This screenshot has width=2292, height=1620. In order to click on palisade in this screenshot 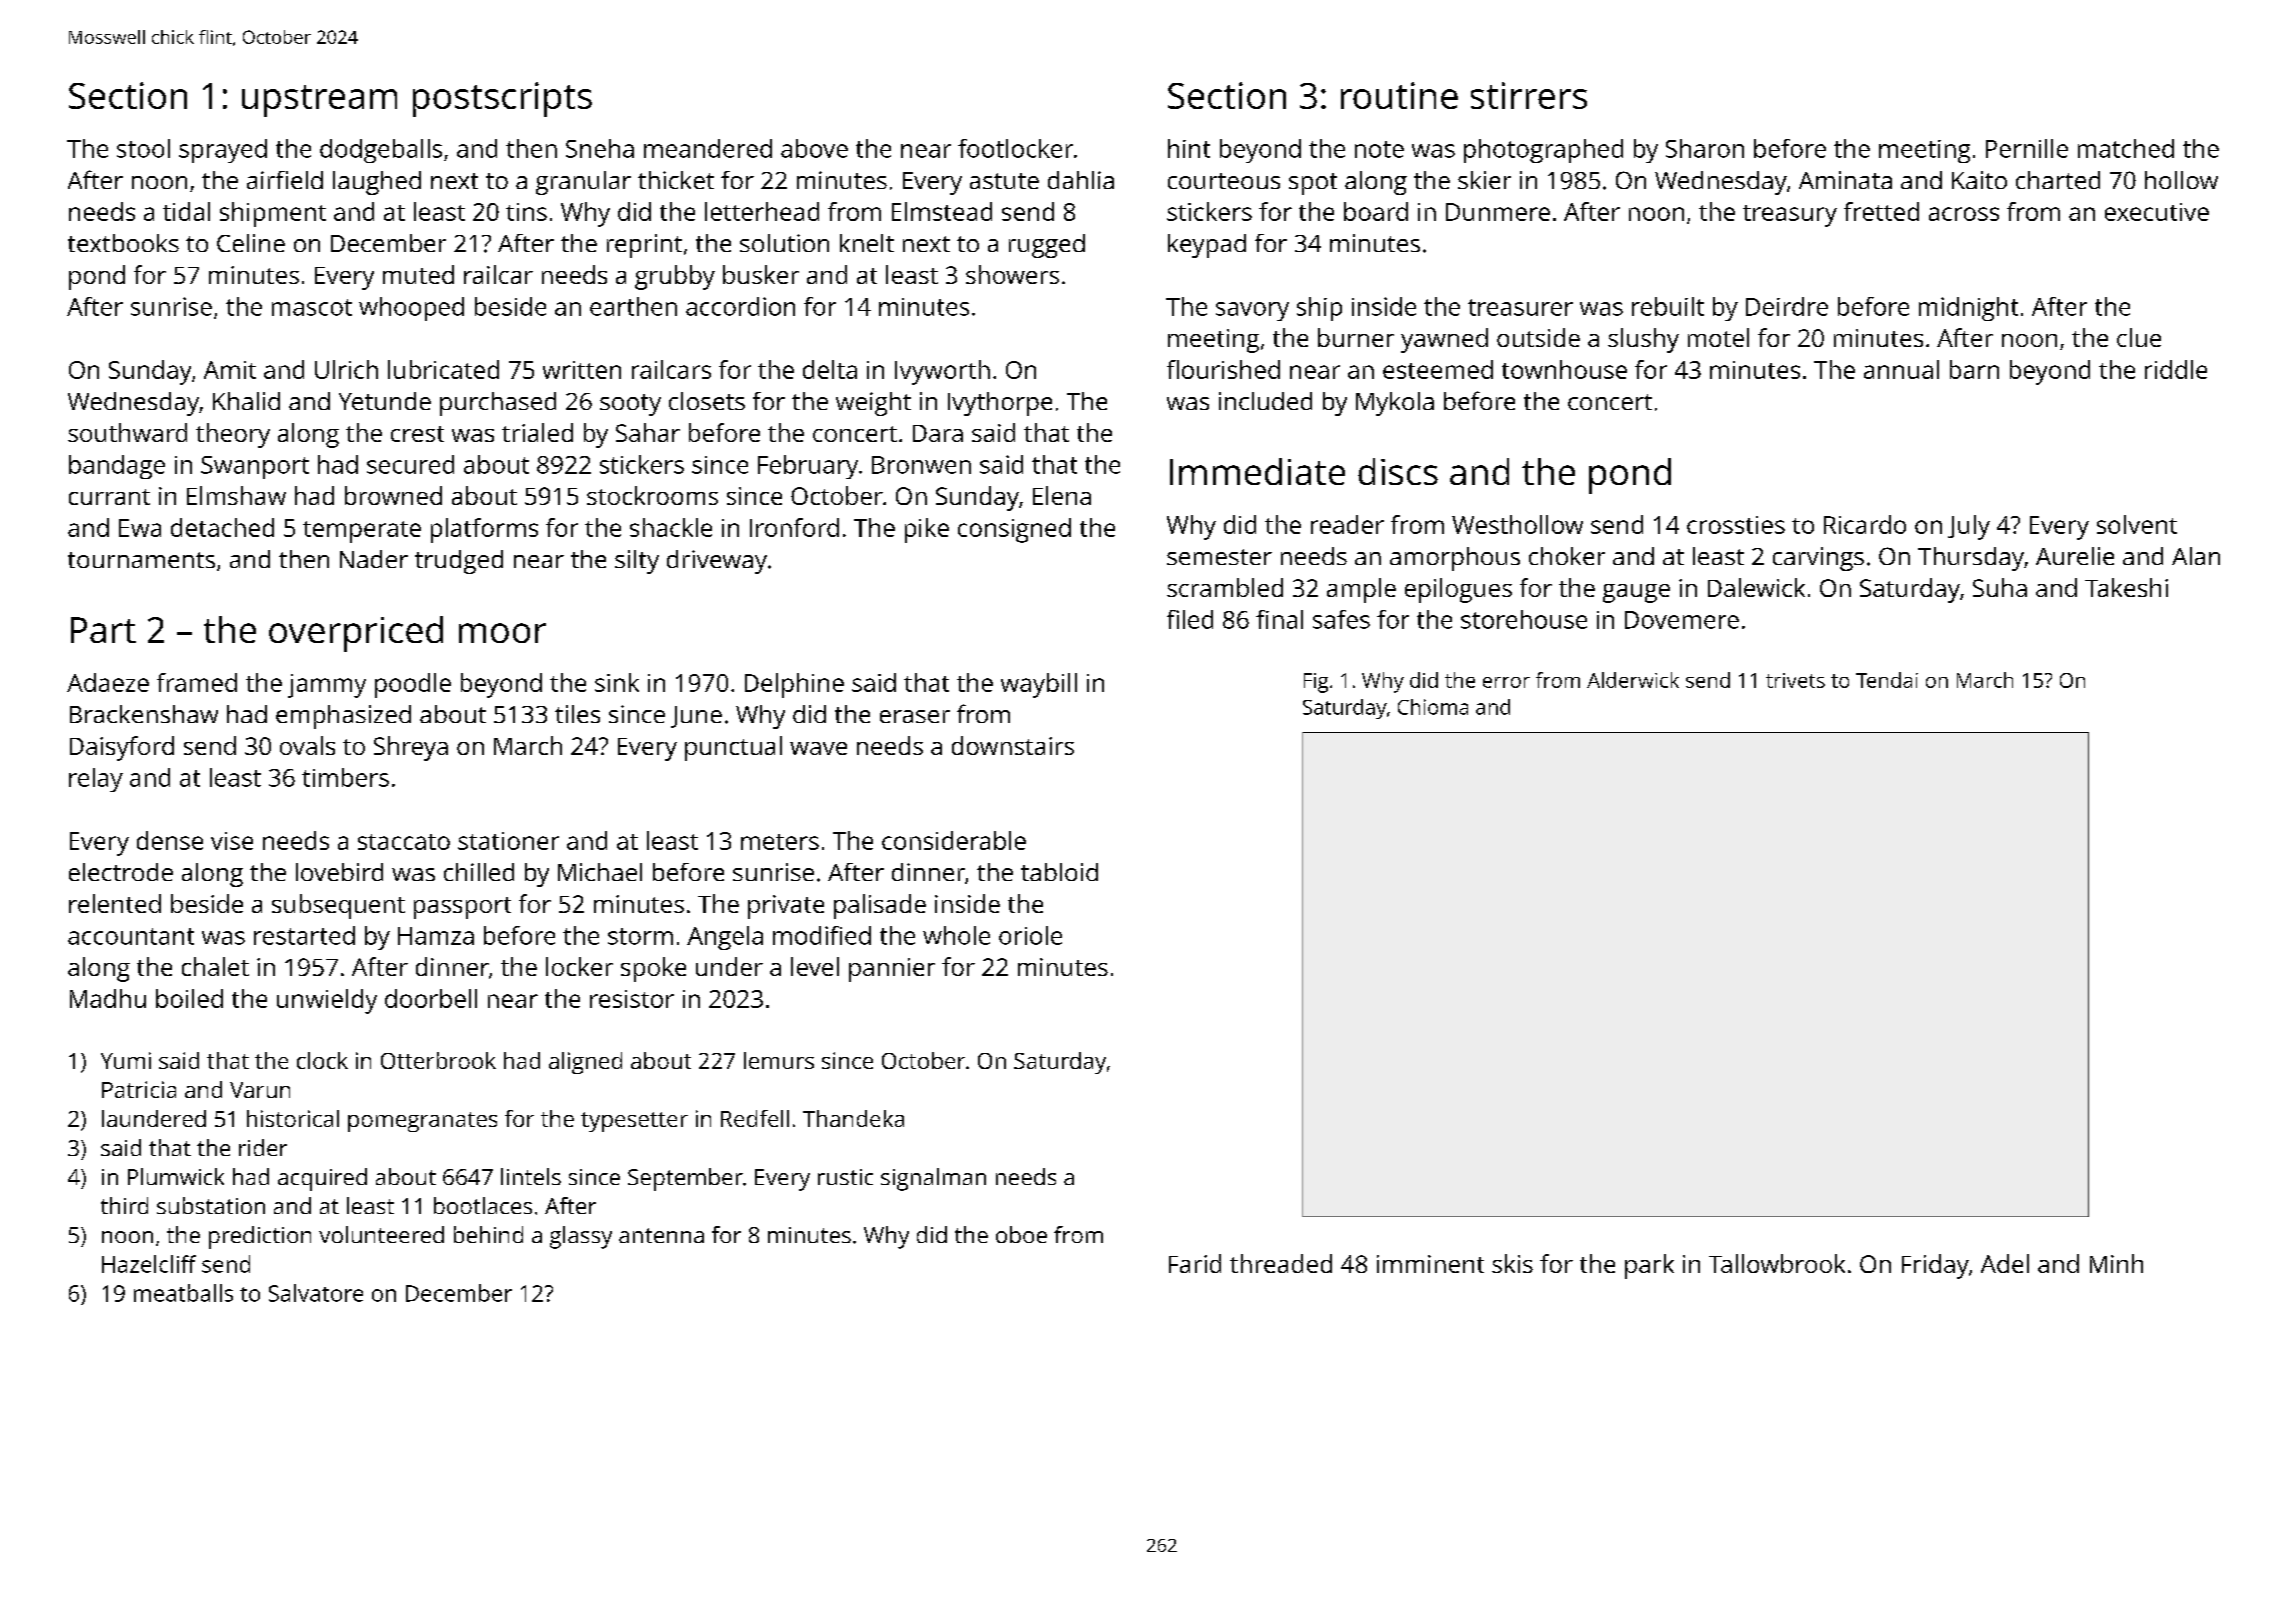, I will do `click(880, 906)`.
